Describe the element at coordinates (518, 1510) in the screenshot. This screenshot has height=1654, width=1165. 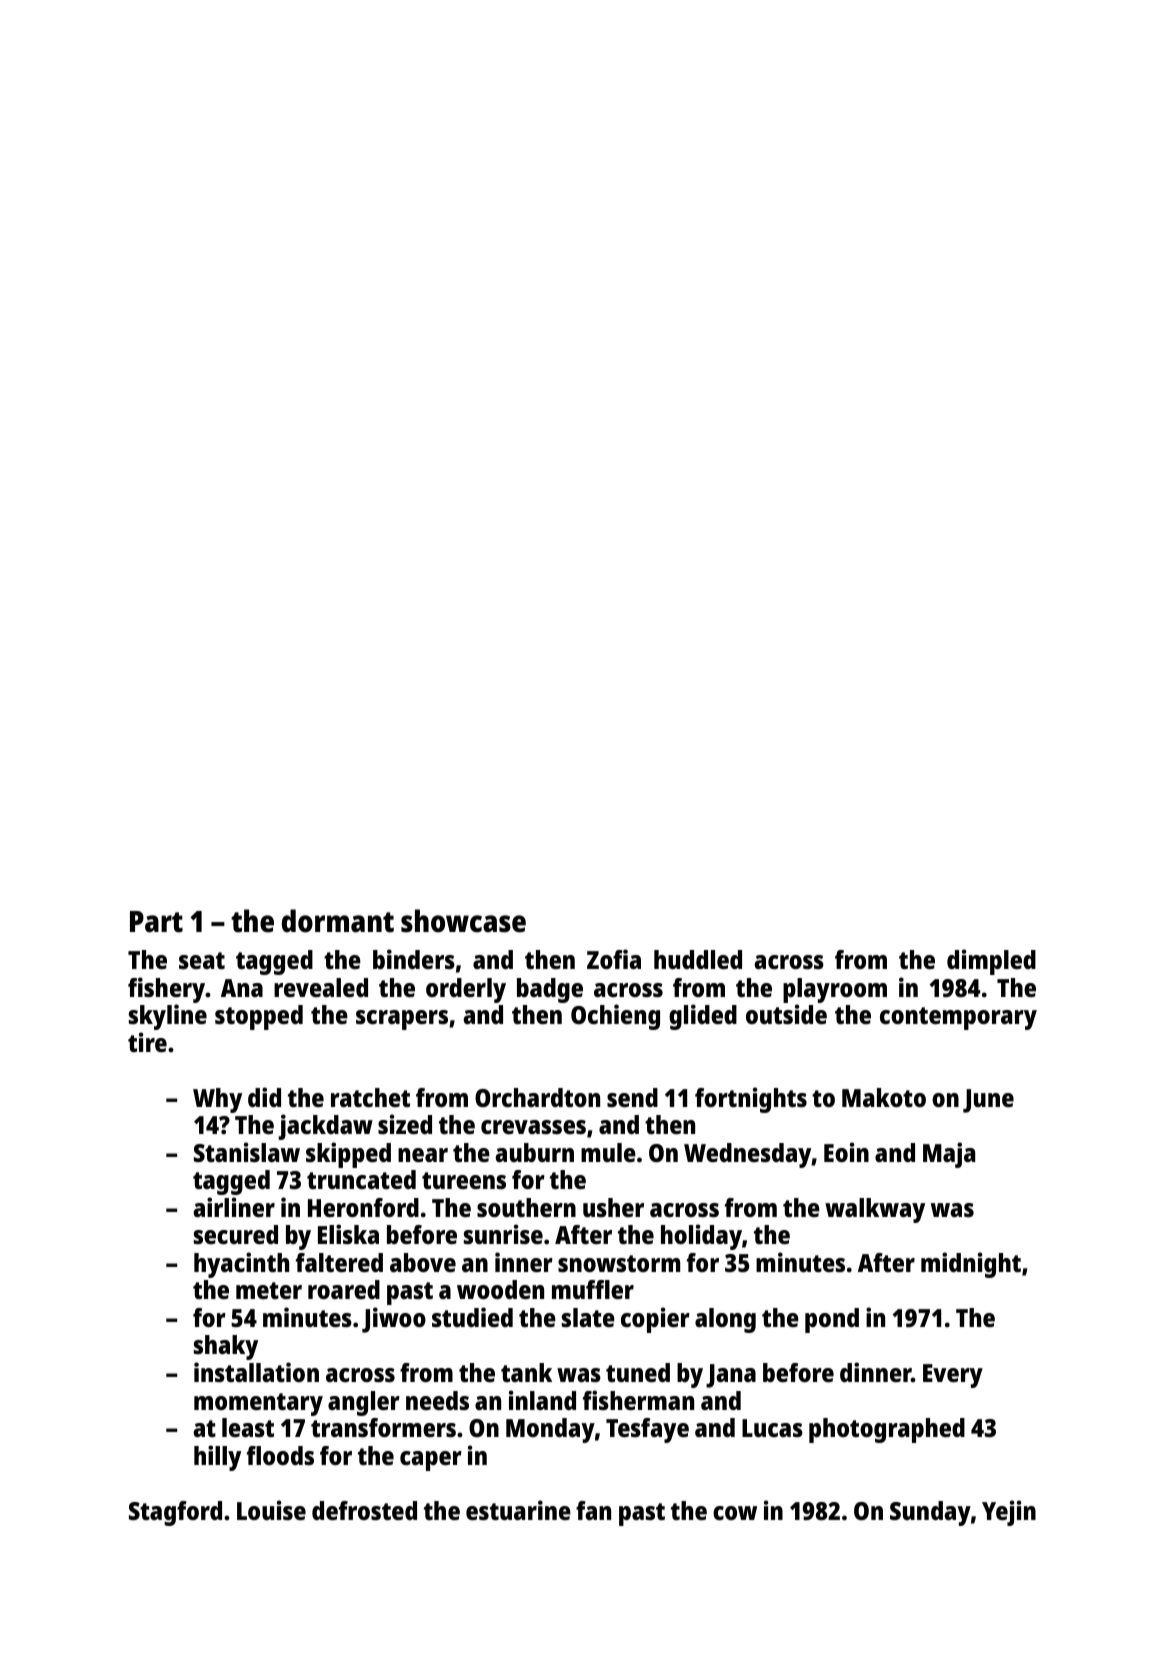
I see `estuarine` at that location.
